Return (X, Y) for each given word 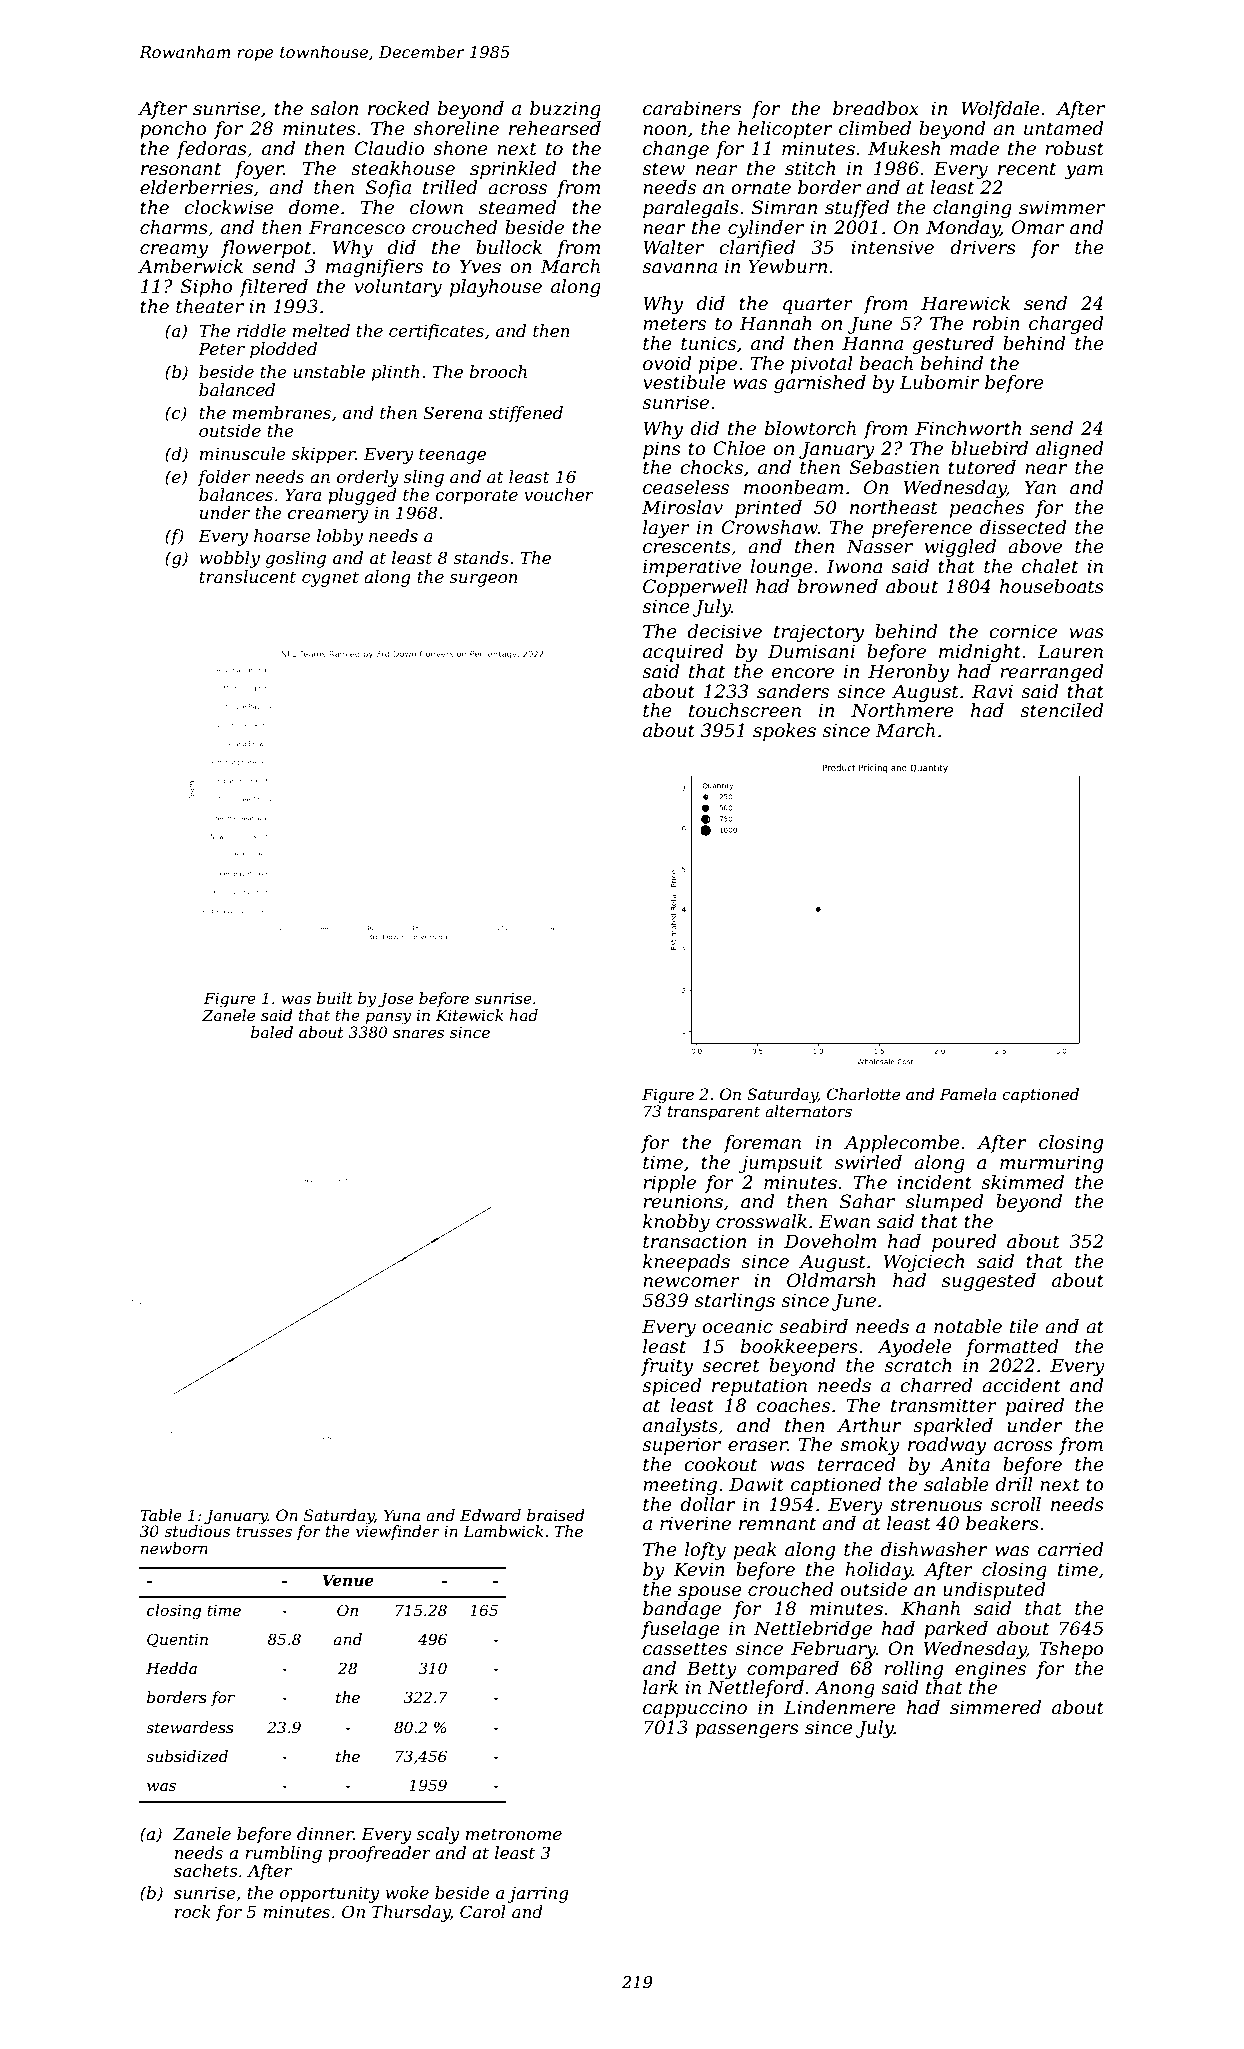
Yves (480, 266)
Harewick (965, 303)
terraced (857, 1464)
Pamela (968, 1094)
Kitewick (469, 1015)
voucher (558, 494)
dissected (1023, 527)
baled (272, 1032)
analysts (680, 1427)
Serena (452, 412)
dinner (325, 1833)
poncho (173, 130)
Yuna (402, 1515)
